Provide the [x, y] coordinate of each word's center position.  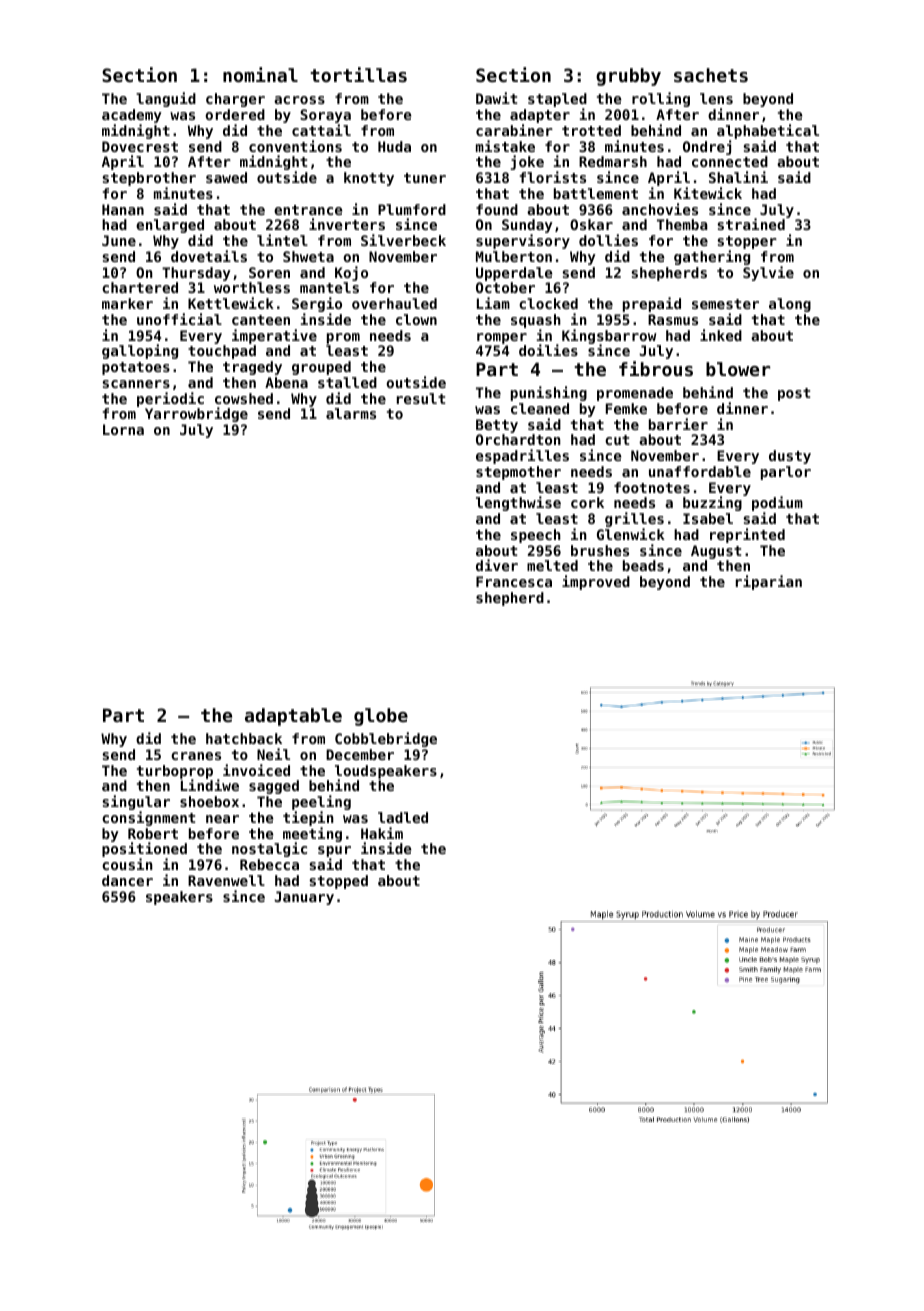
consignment [149, 818]
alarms [351, 413]
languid [166, 99]
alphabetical [768, 131]
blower [738, 369]
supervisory [523, 241]
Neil [273, 754]
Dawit [497, 98]
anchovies [660, 209]
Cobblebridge [386, 739]
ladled [403, 817]
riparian [769, 582]
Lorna [123, 429]
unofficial [179, 319]
